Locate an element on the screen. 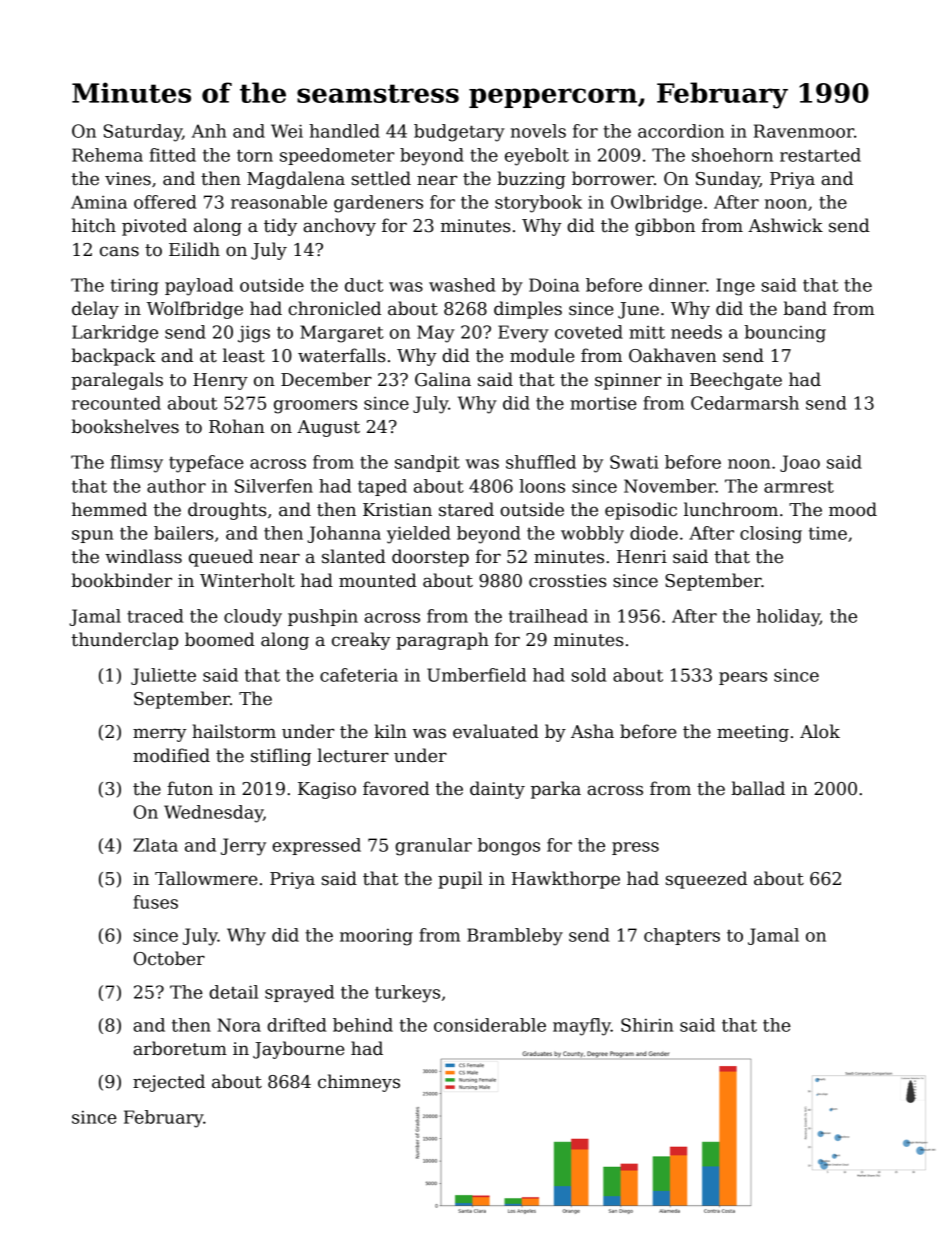 This screenshot has height=1233, width=952. chapters is located at coordinates (682, 936).
